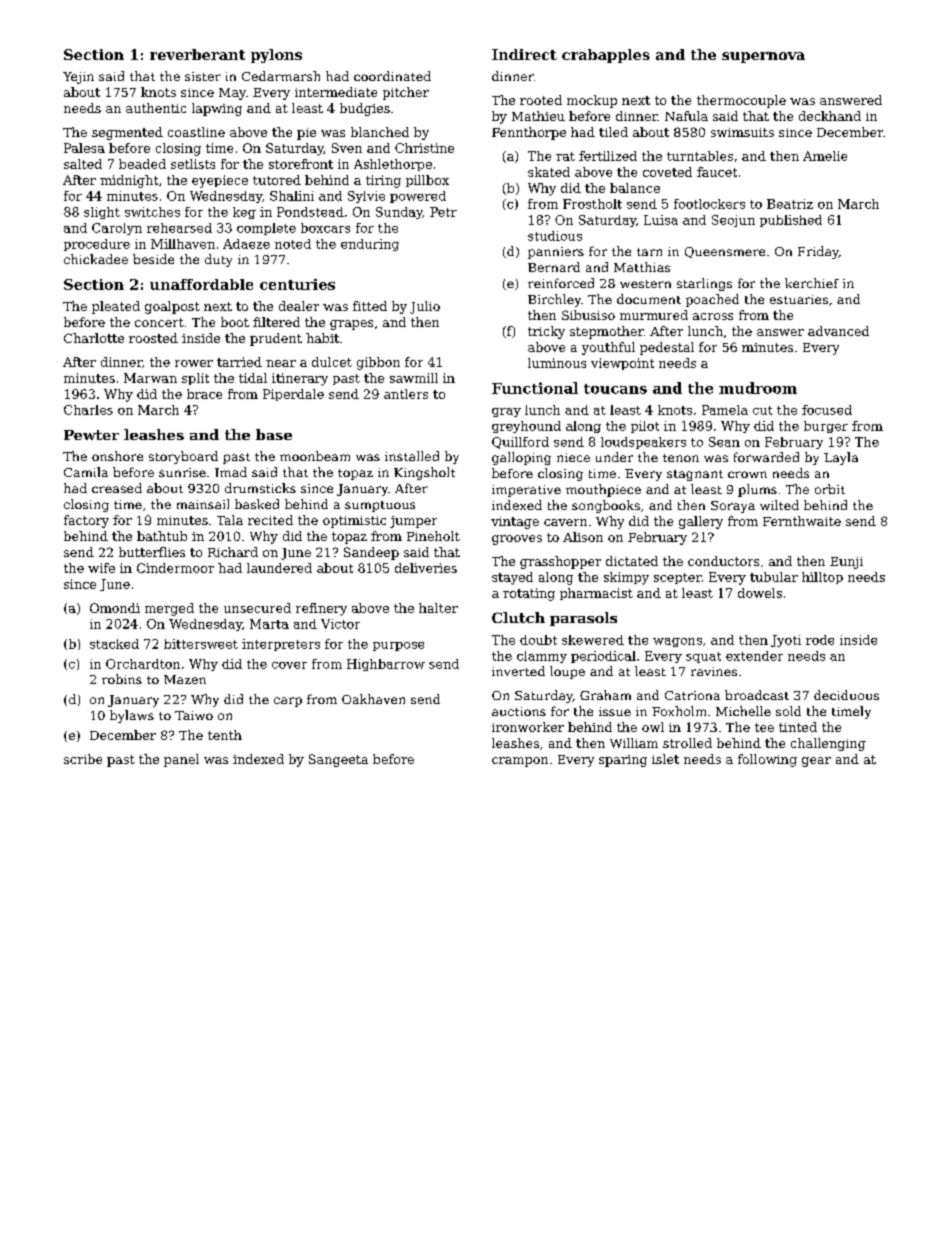 The image size is (952, 1233). What do you see at coordinates (520, 762) in the page?
I see `crampon` at bounding box center [520, 762].
